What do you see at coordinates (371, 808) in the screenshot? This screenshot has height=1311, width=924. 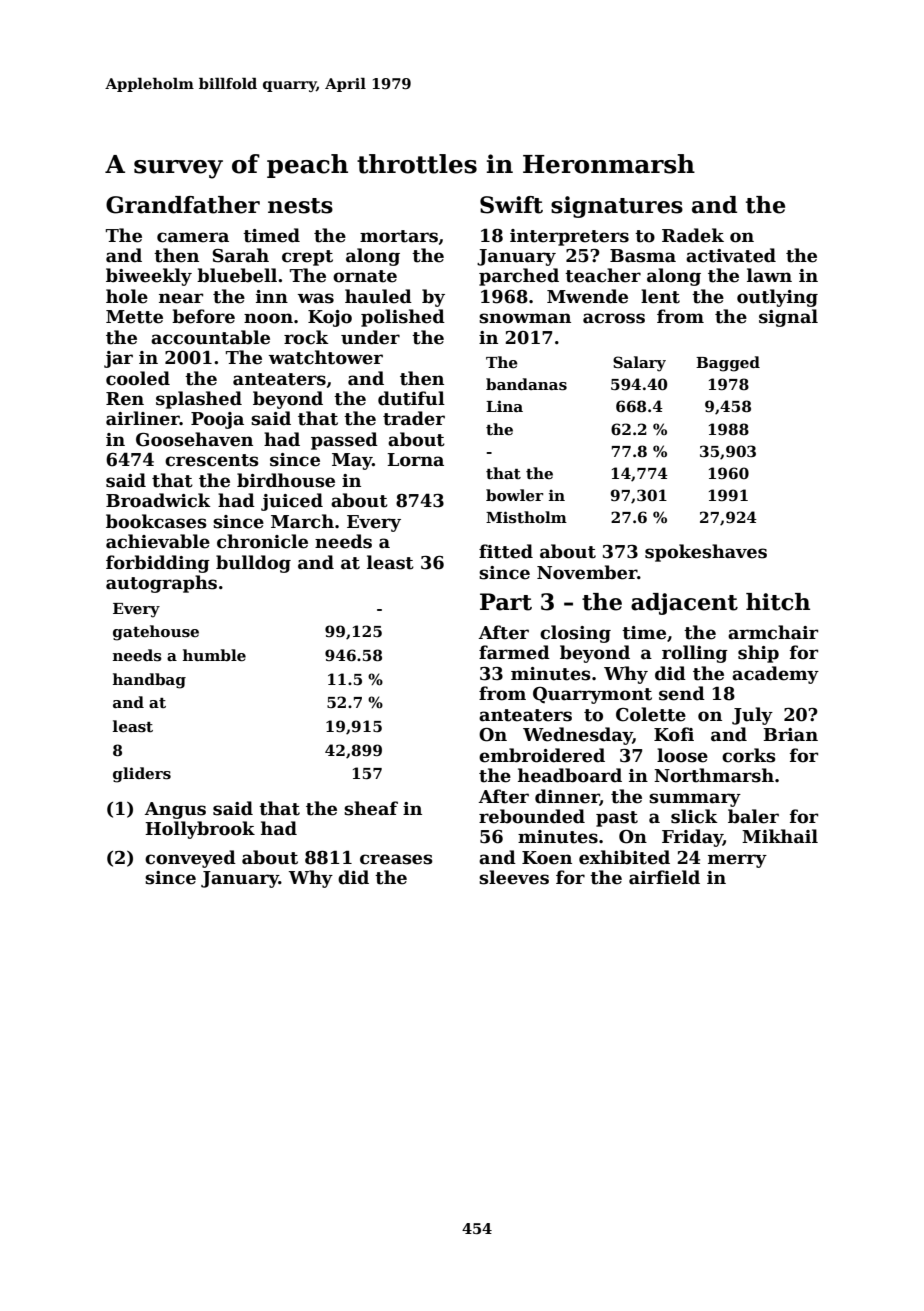 I see `sheaf` at bounding box center [371, 808].
